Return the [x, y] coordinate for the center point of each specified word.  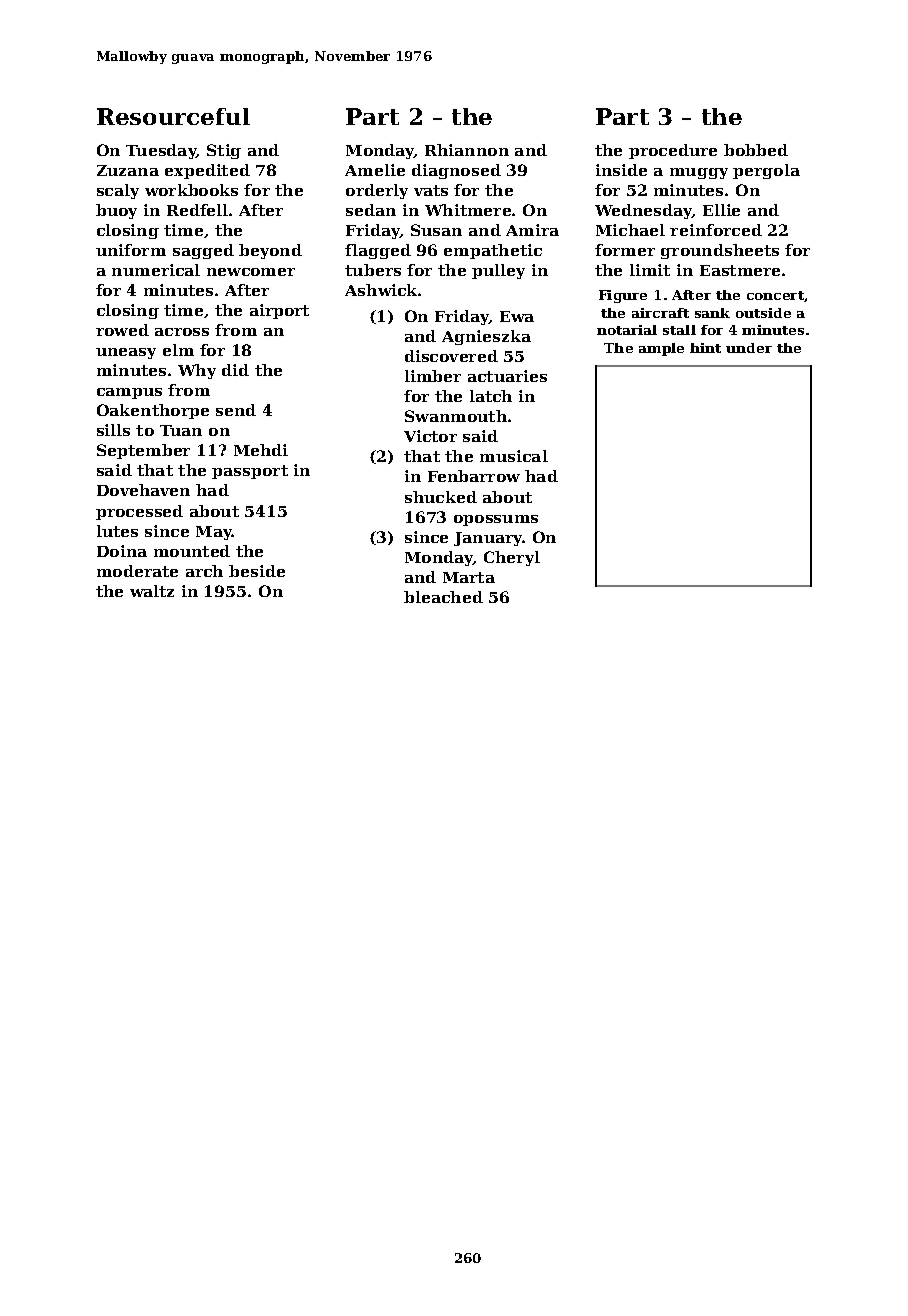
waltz [152, 591]
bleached [443, 597]
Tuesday [161, 151]
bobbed [756, 150]
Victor [430, 436]
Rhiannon [467, 150]
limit [650, 270]
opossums [496, 520]
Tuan [181, 430]
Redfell [197, 210]
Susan [436, 230]
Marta [469, 577]
